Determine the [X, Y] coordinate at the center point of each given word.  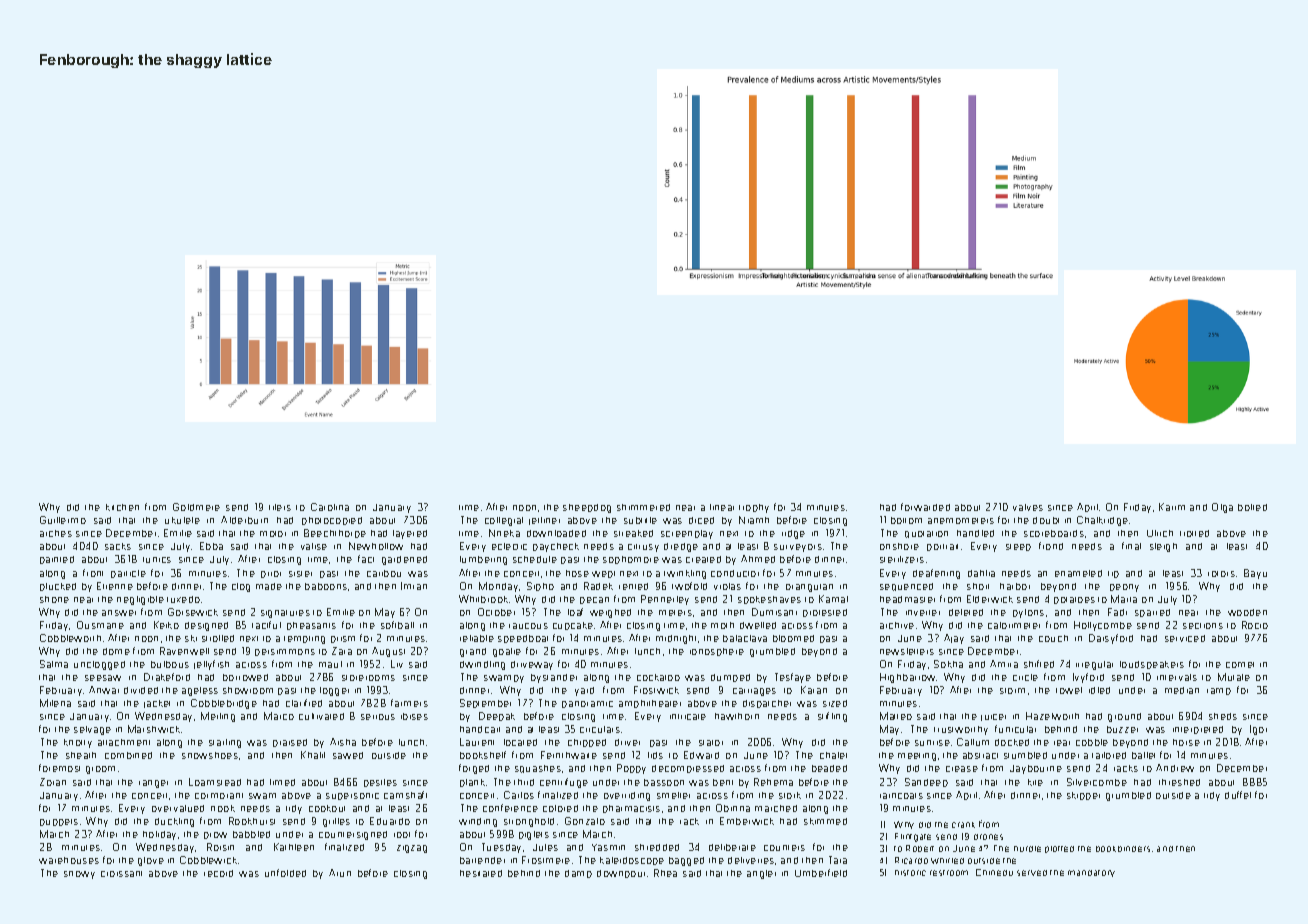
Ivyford [1088, 678]
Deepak [497, 716]
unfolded [285, 873]
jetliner [544, 521]
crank [963, 825]
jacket [157, 704]
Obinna [733, 808]
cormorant [219, 796]
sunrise [932, 743]
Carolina [330, 507]
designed [206, 626]
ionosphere [717, 652]
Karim [1172, 507]
